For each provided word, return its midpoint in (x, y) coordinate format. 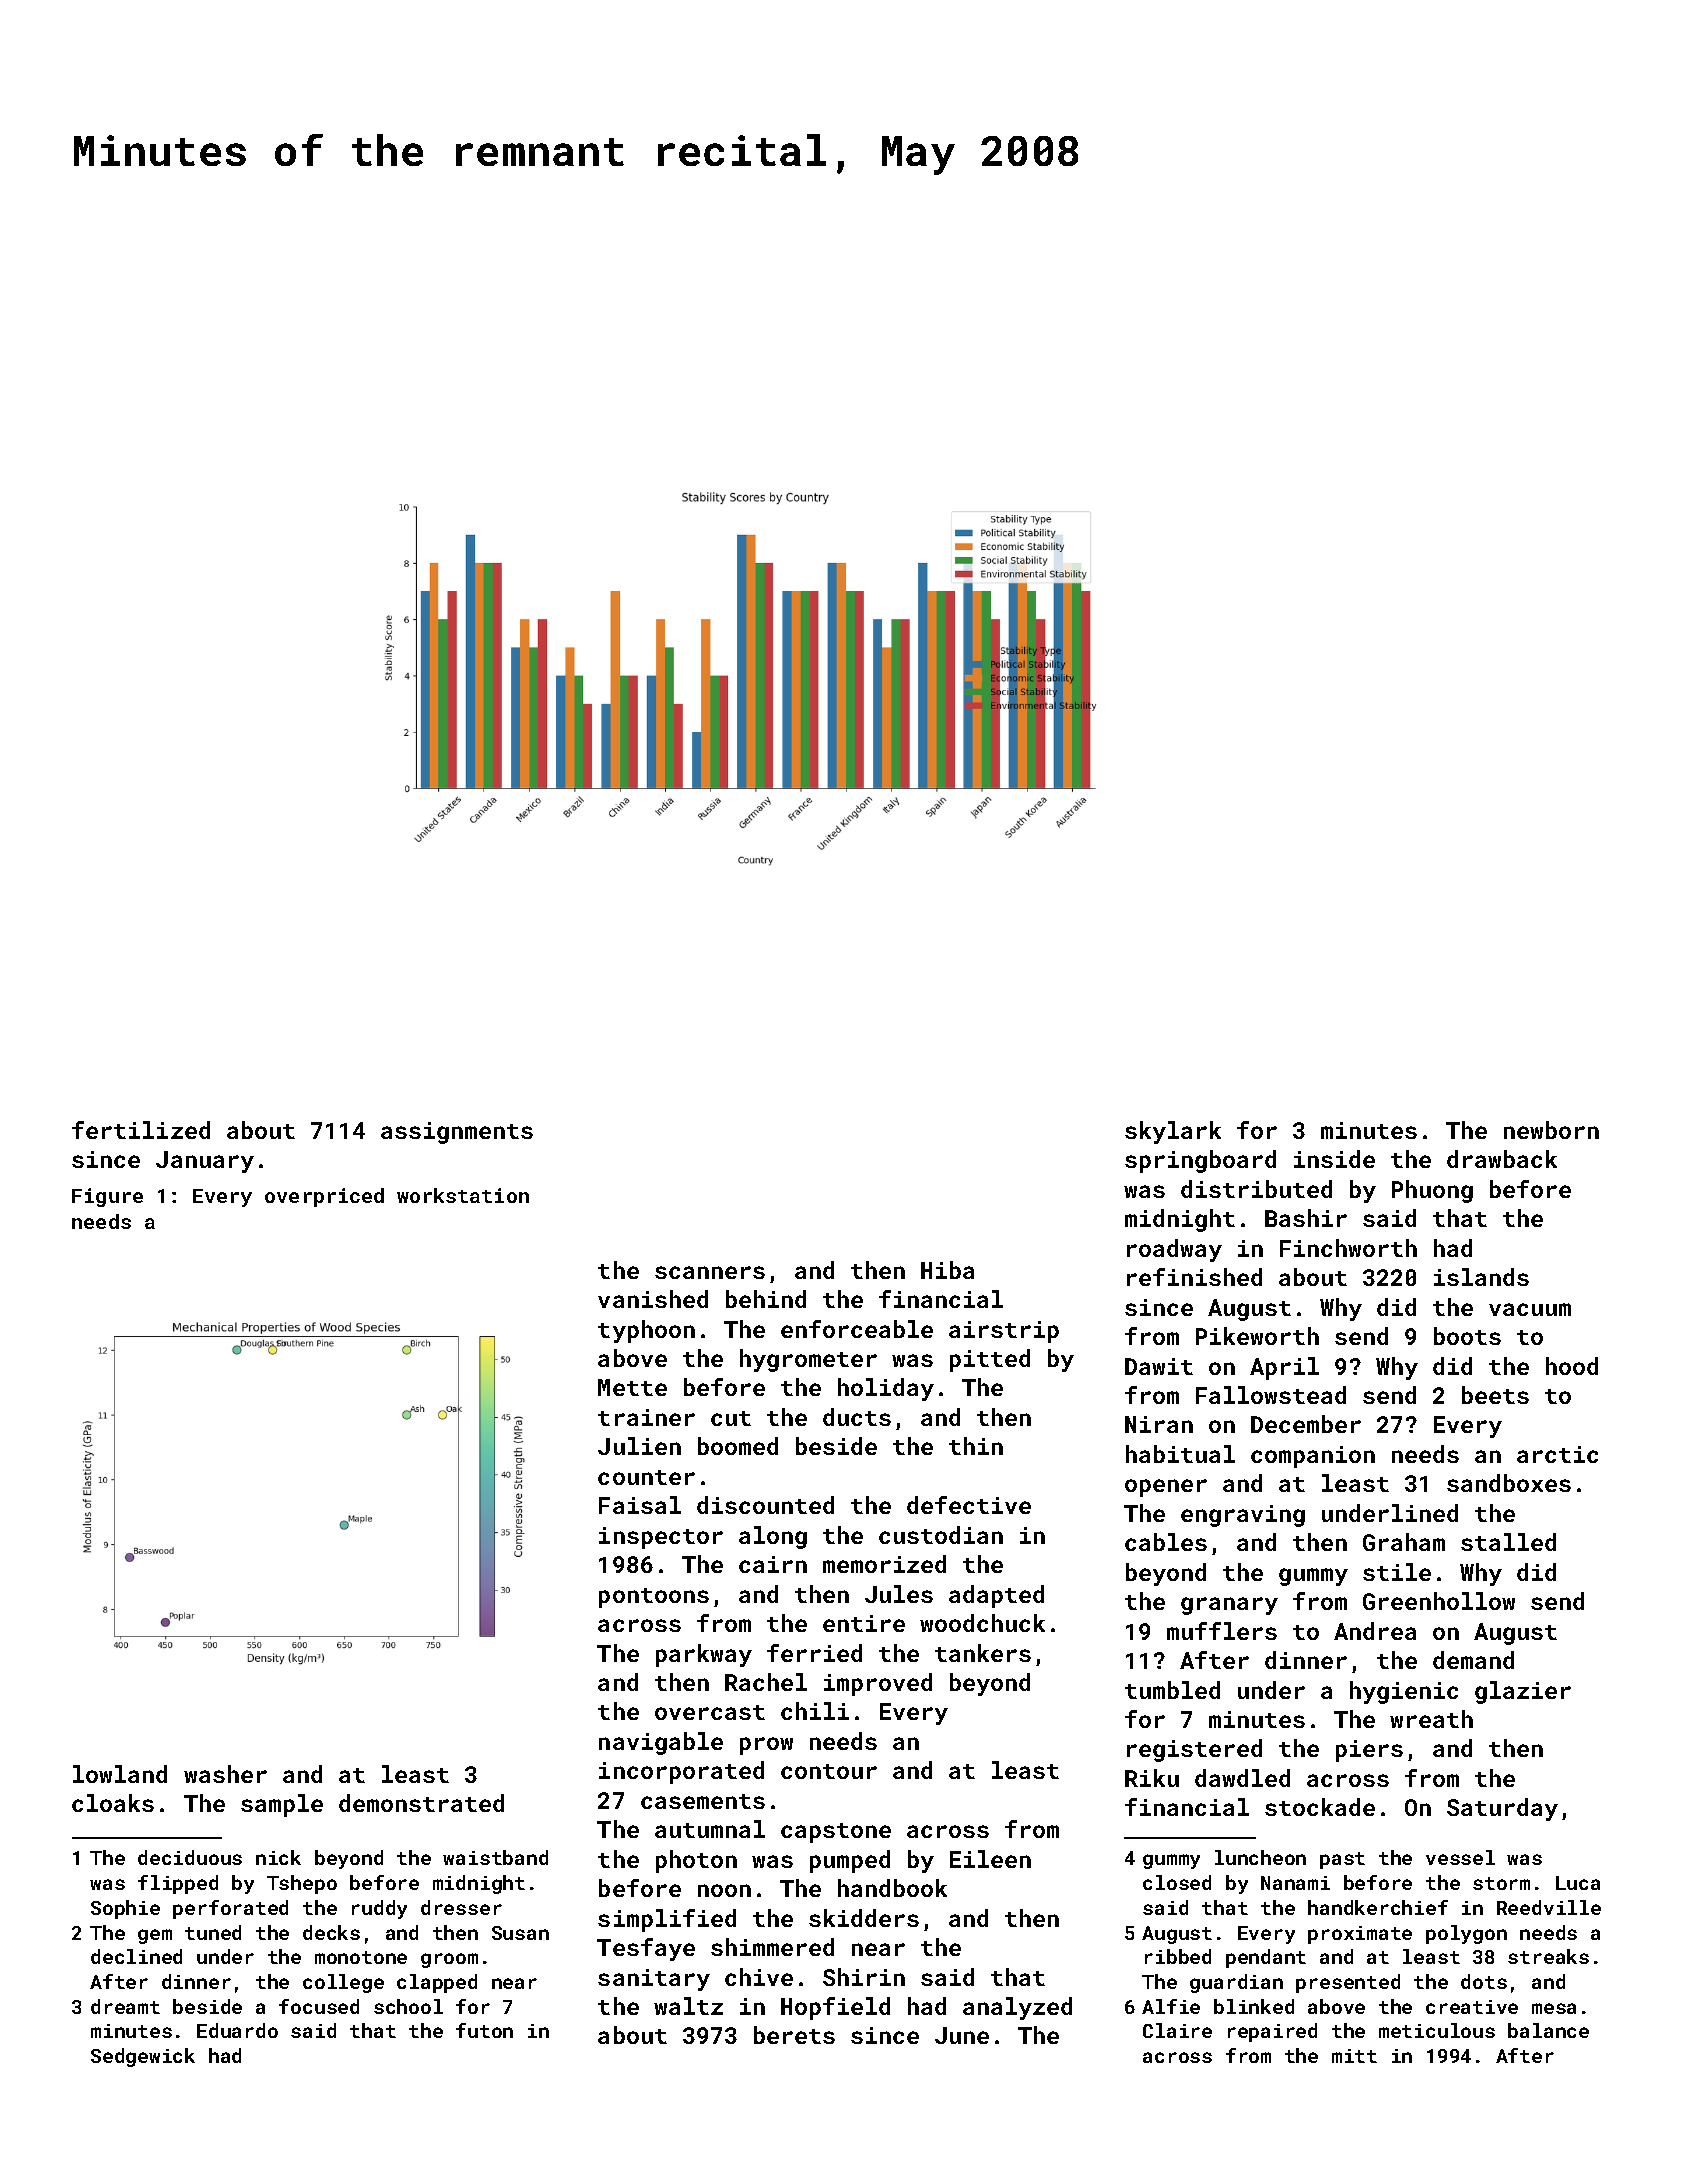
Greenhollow (1439, 1601)
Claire (1177, 2030)
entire (864, 1623)
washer (225, 1774)
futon (484, 2030)
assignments (457, 1133)
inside (1334, 1159)
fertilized (141, 1130)
